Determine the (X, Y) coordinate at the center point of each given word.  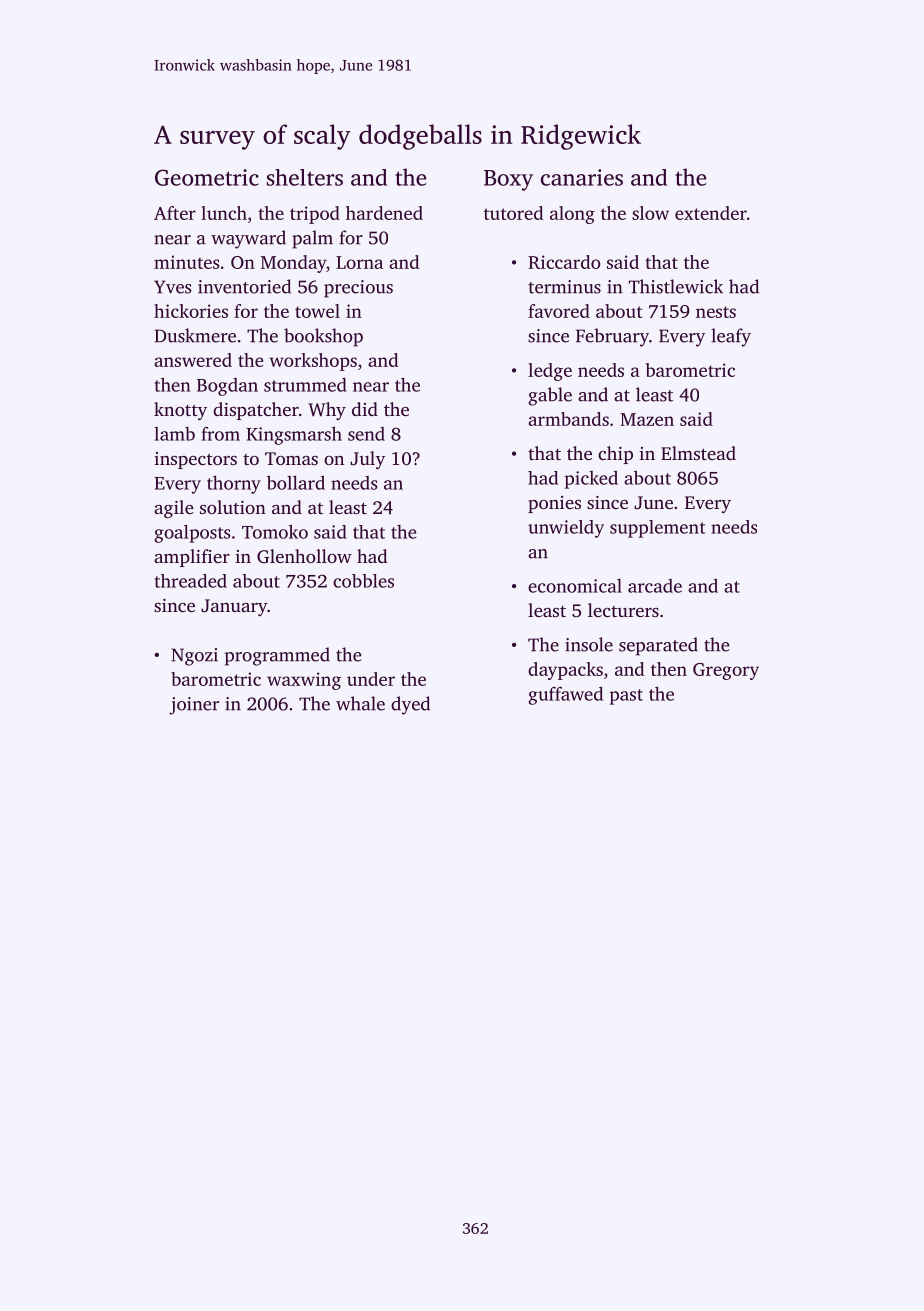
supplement (658, 529)
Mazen (647, 419)
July (367, 460)
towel (317, 311)
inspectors (195, 460)
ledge (550, 372)
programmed (277, 656)
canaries (582, 177)
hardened (384, 213)
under (371, 679)
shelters (305, 177)
